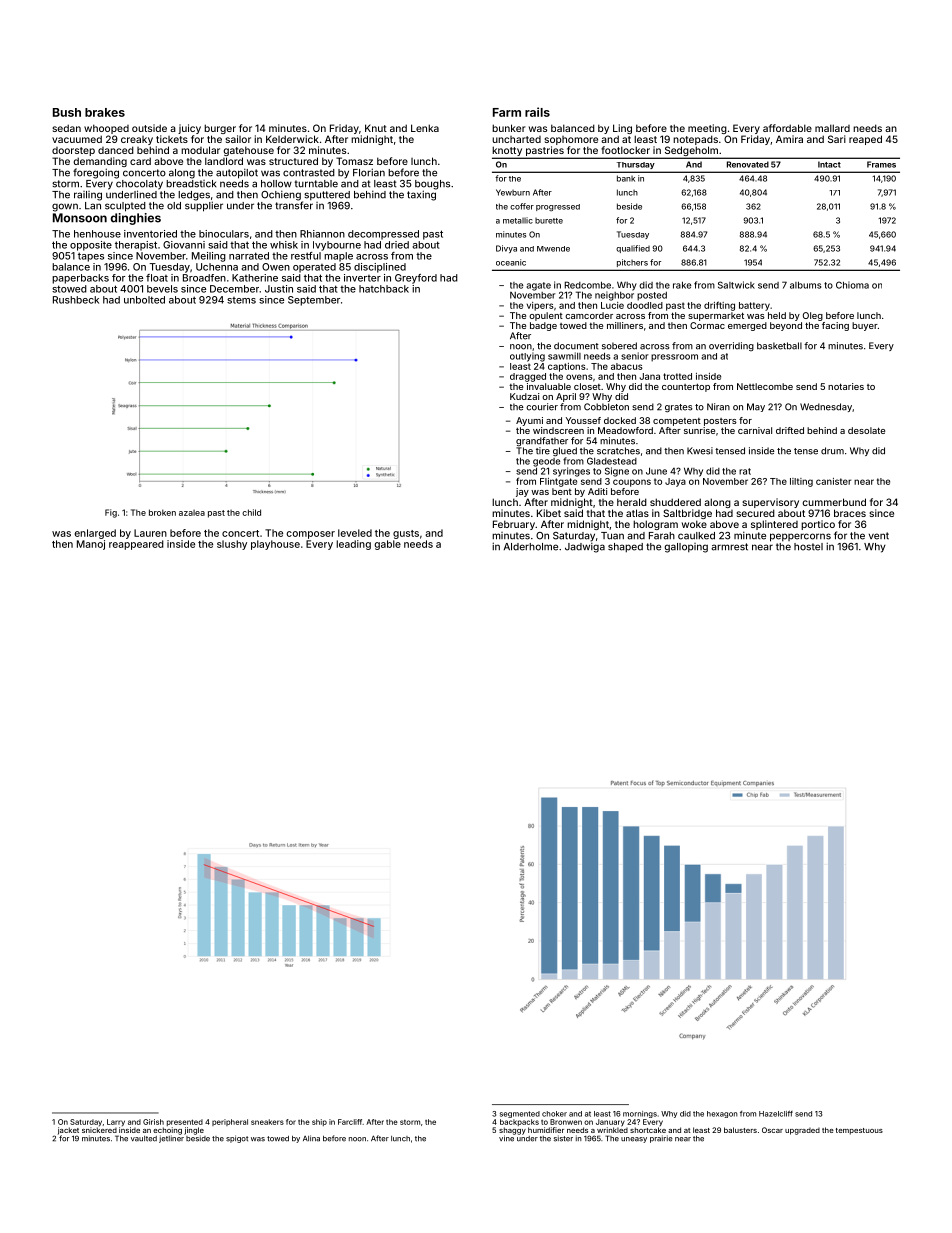 This image has width=952, height=1233. I want to click on reaped, so click(865, 140).
